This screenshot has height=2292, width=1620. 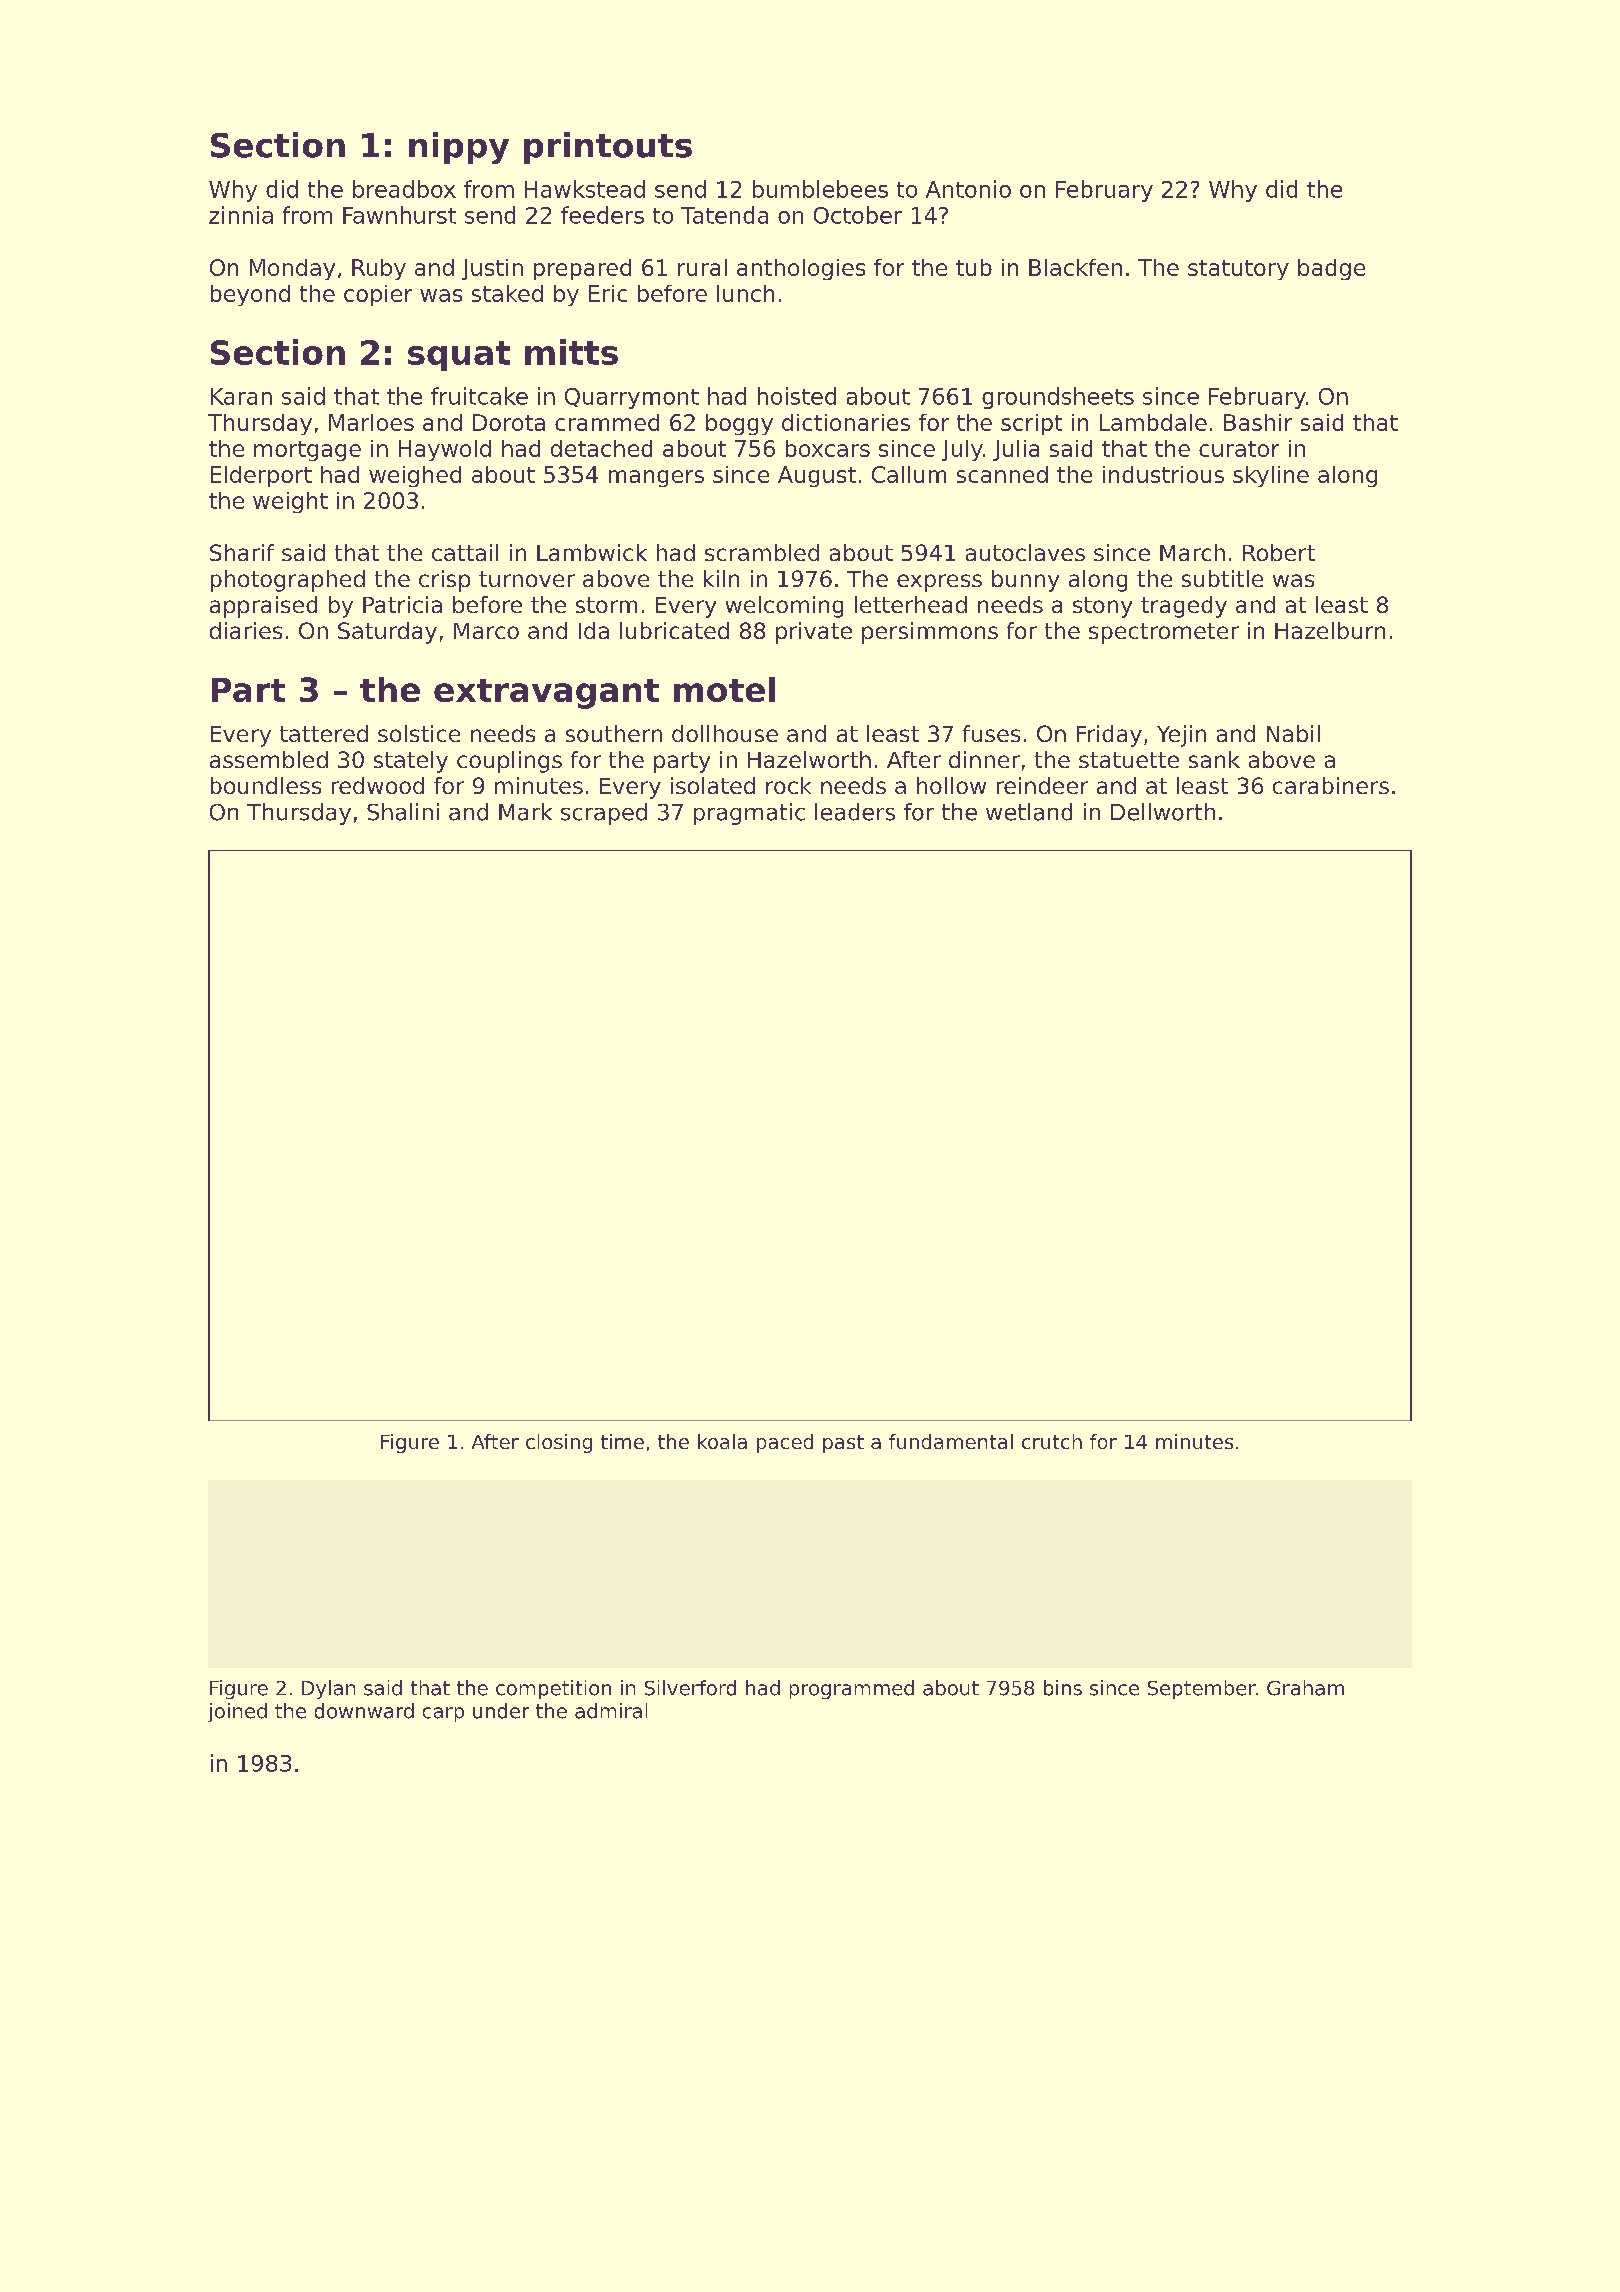 I want to click on Hazelburn, so click(x=1330, y=630).
